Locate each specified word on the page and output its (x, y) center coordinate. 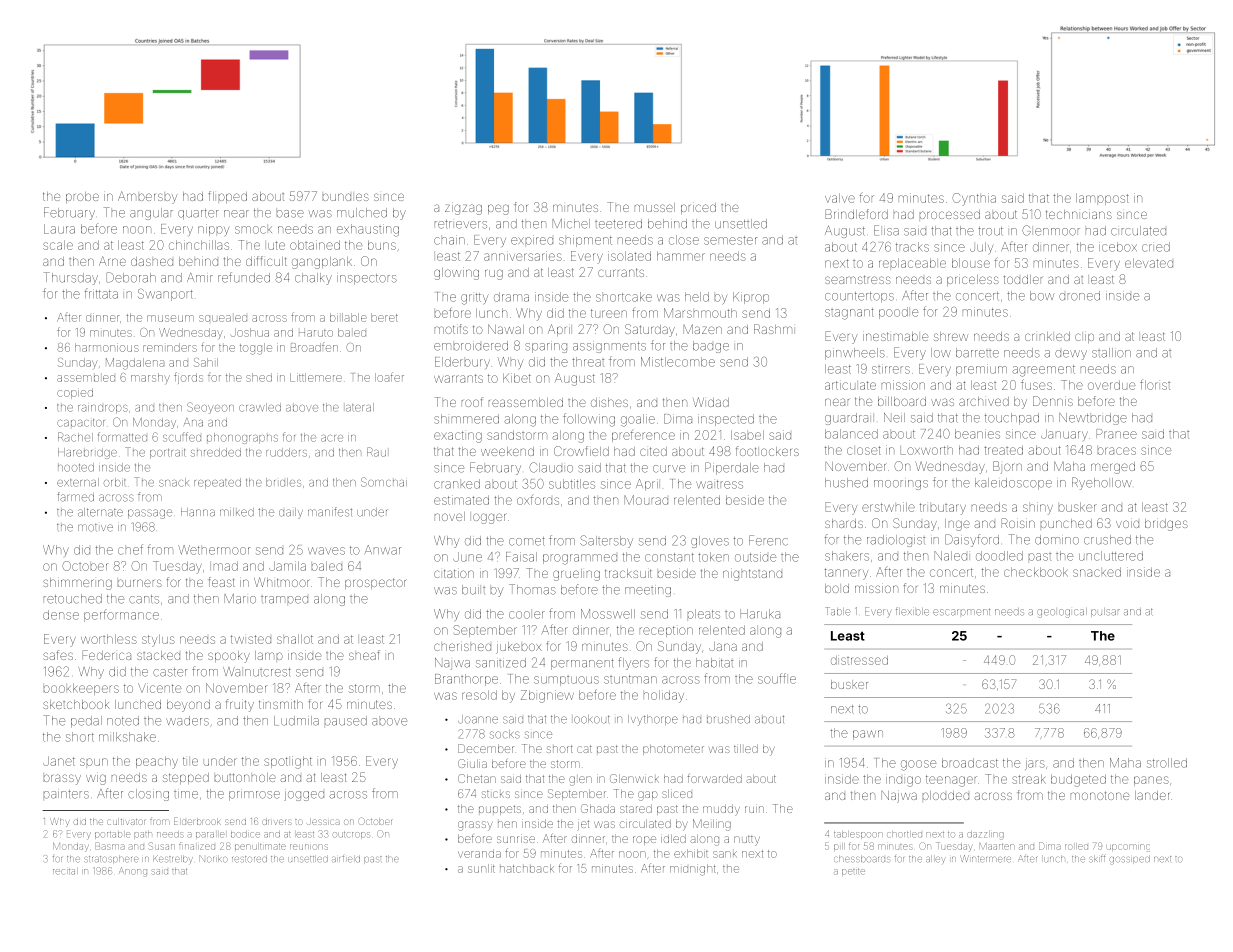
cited (653, 451)
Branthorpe (466, 680)
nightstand (752, 575)
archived (984, 401)
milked (237, 512)
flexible (912, 612)
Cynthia (974, 199)
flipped (228, 197)
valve (840, 198)
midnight (693, 870)
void (1127, 524)
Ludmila (296, 721)
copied (75, 393)
